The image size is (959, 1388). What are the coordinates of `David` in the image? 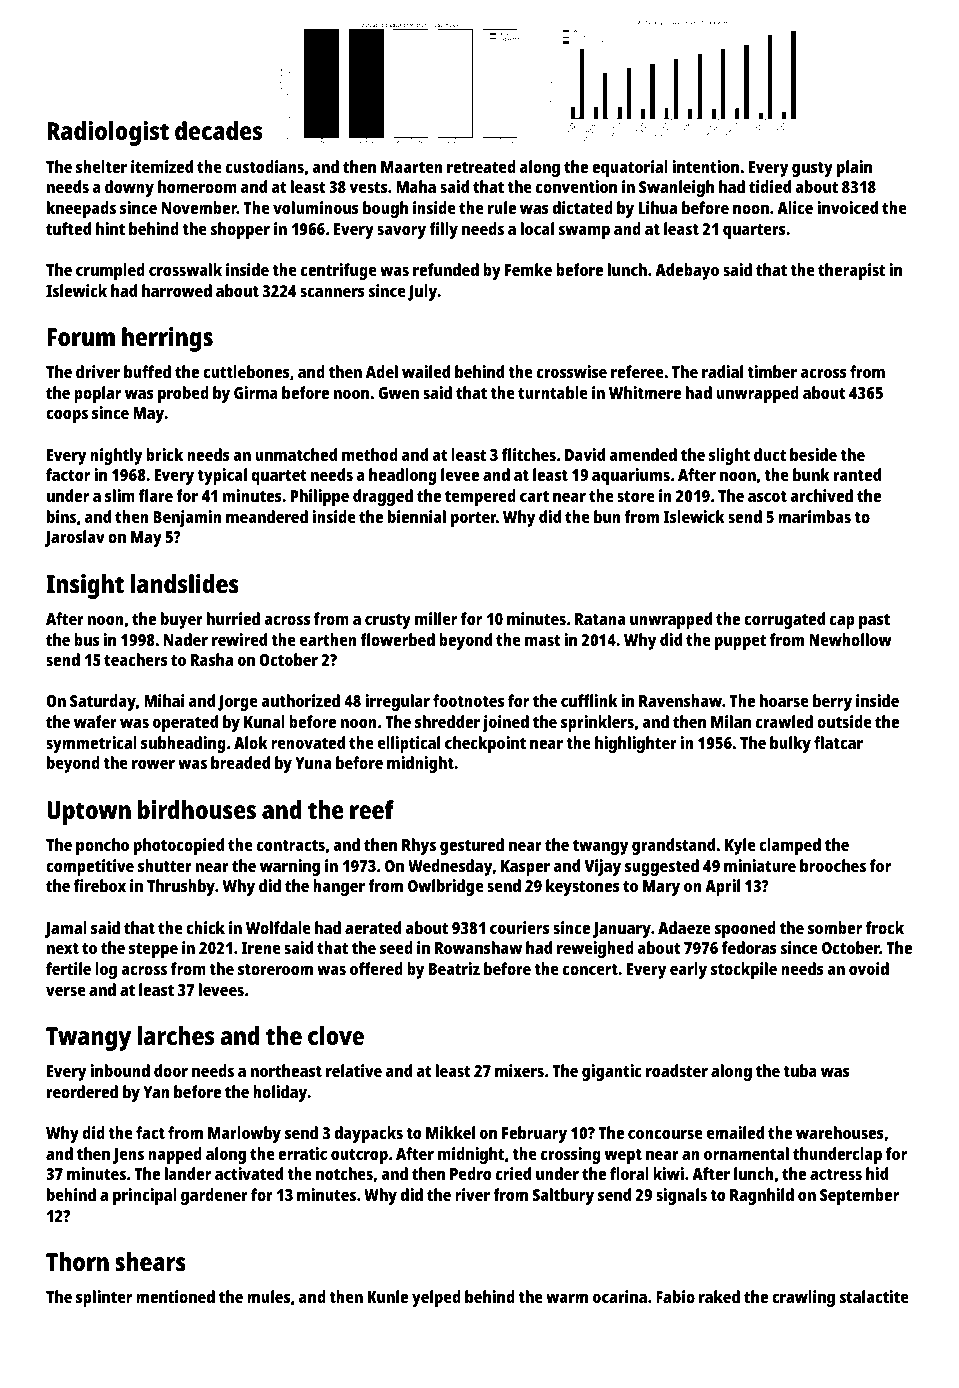 It's located at (585, 454).
